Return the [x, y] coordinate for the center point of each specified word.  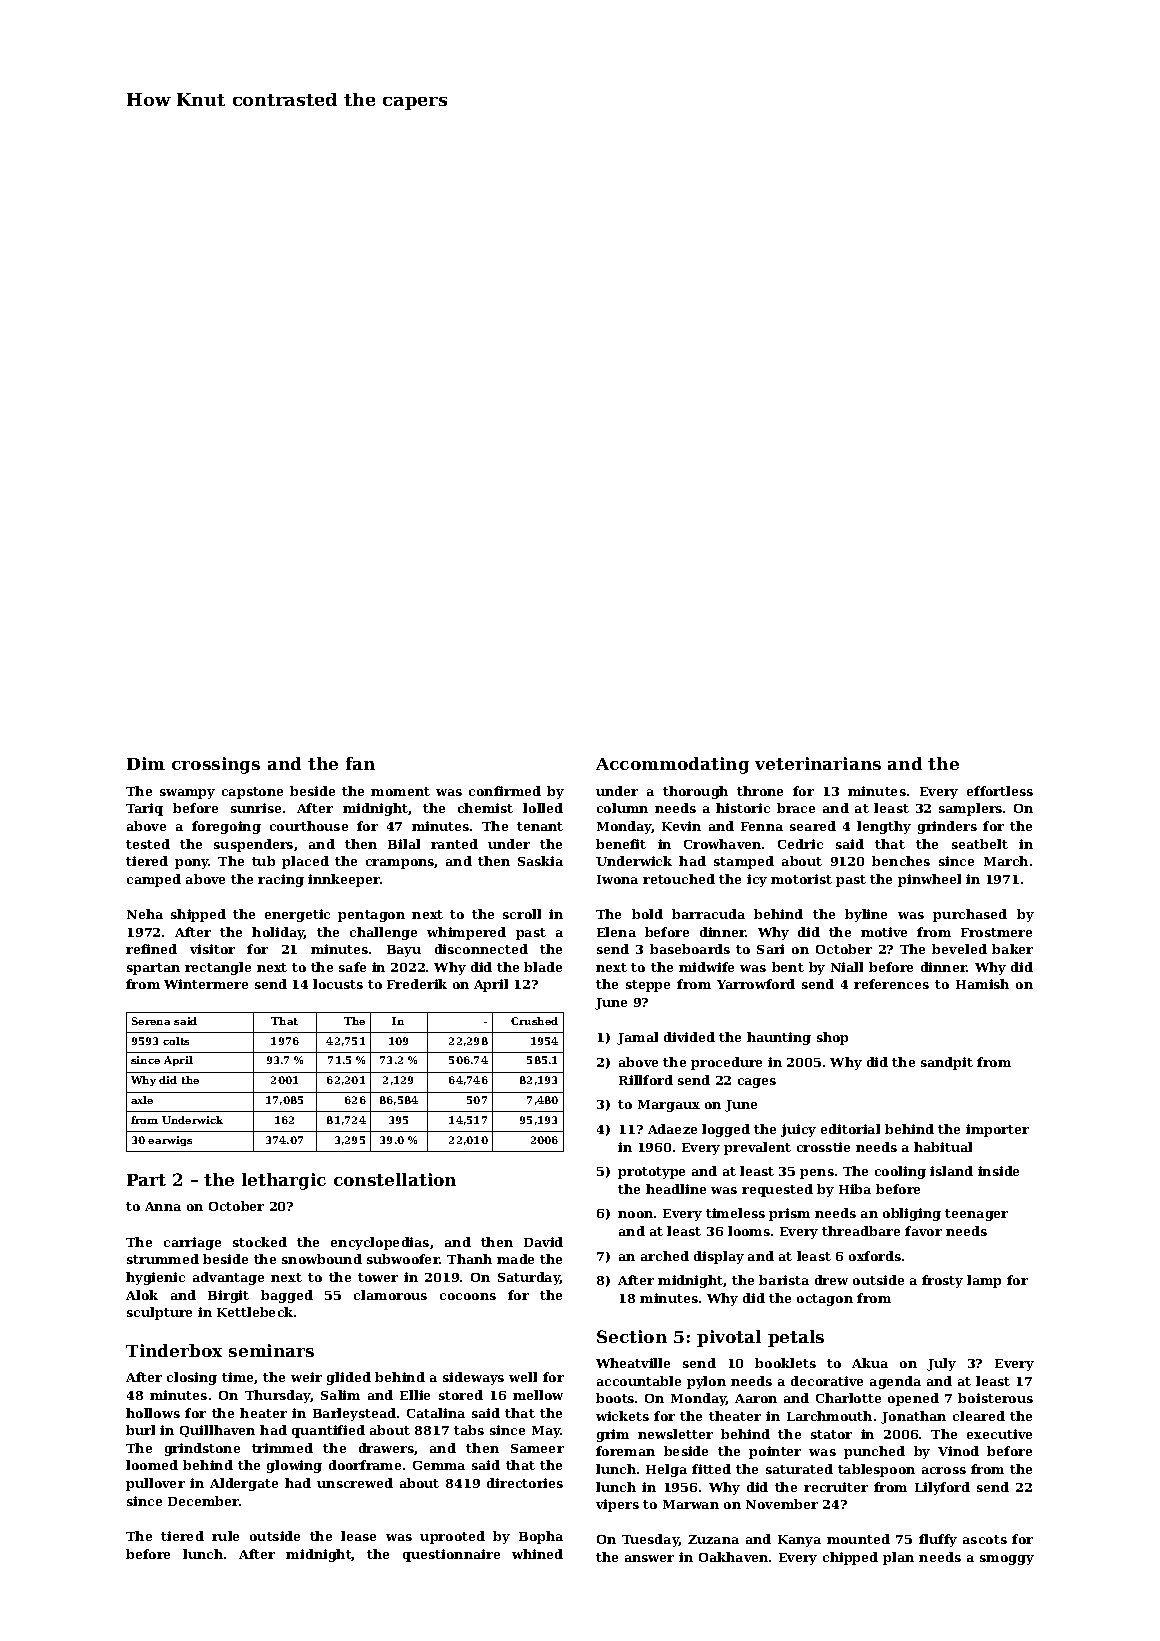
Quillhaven [217, 1431]
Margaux [669, 1106]
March [1006, 861]
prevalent [757, 1148]
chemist [485, 808]
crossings [216, 765]
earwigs [170, 1141]
